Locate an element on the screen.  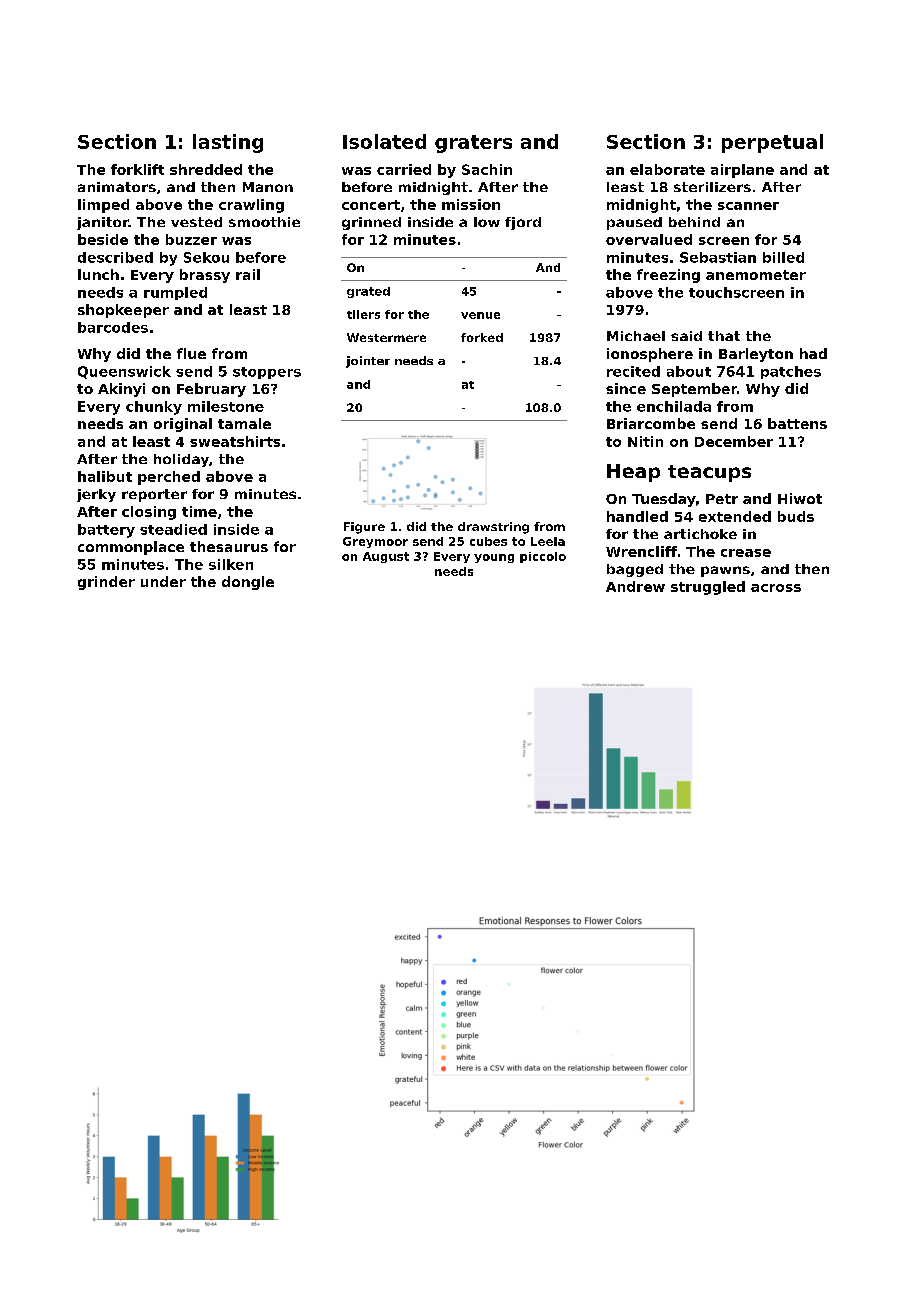
perpetual is located at coordinates (772, 143).
